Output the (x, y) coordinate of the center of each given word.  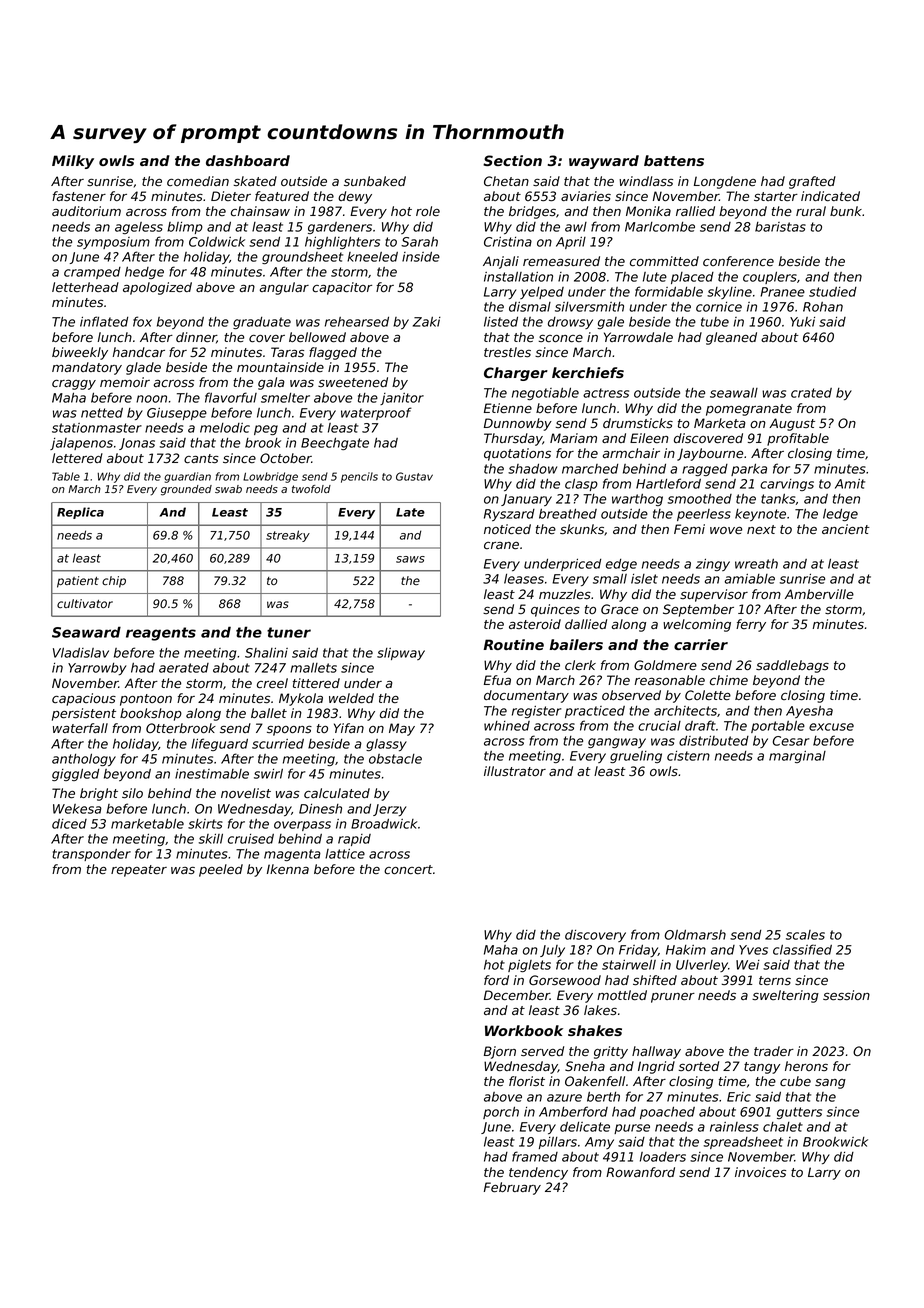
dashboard (248, 160)
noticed (507, 529)
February (512, 1188)
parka (749, 469)
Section (512, 160)
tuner (289, 632)
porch (501, 1112)
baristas (780, 227)
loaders (663, 1157)
